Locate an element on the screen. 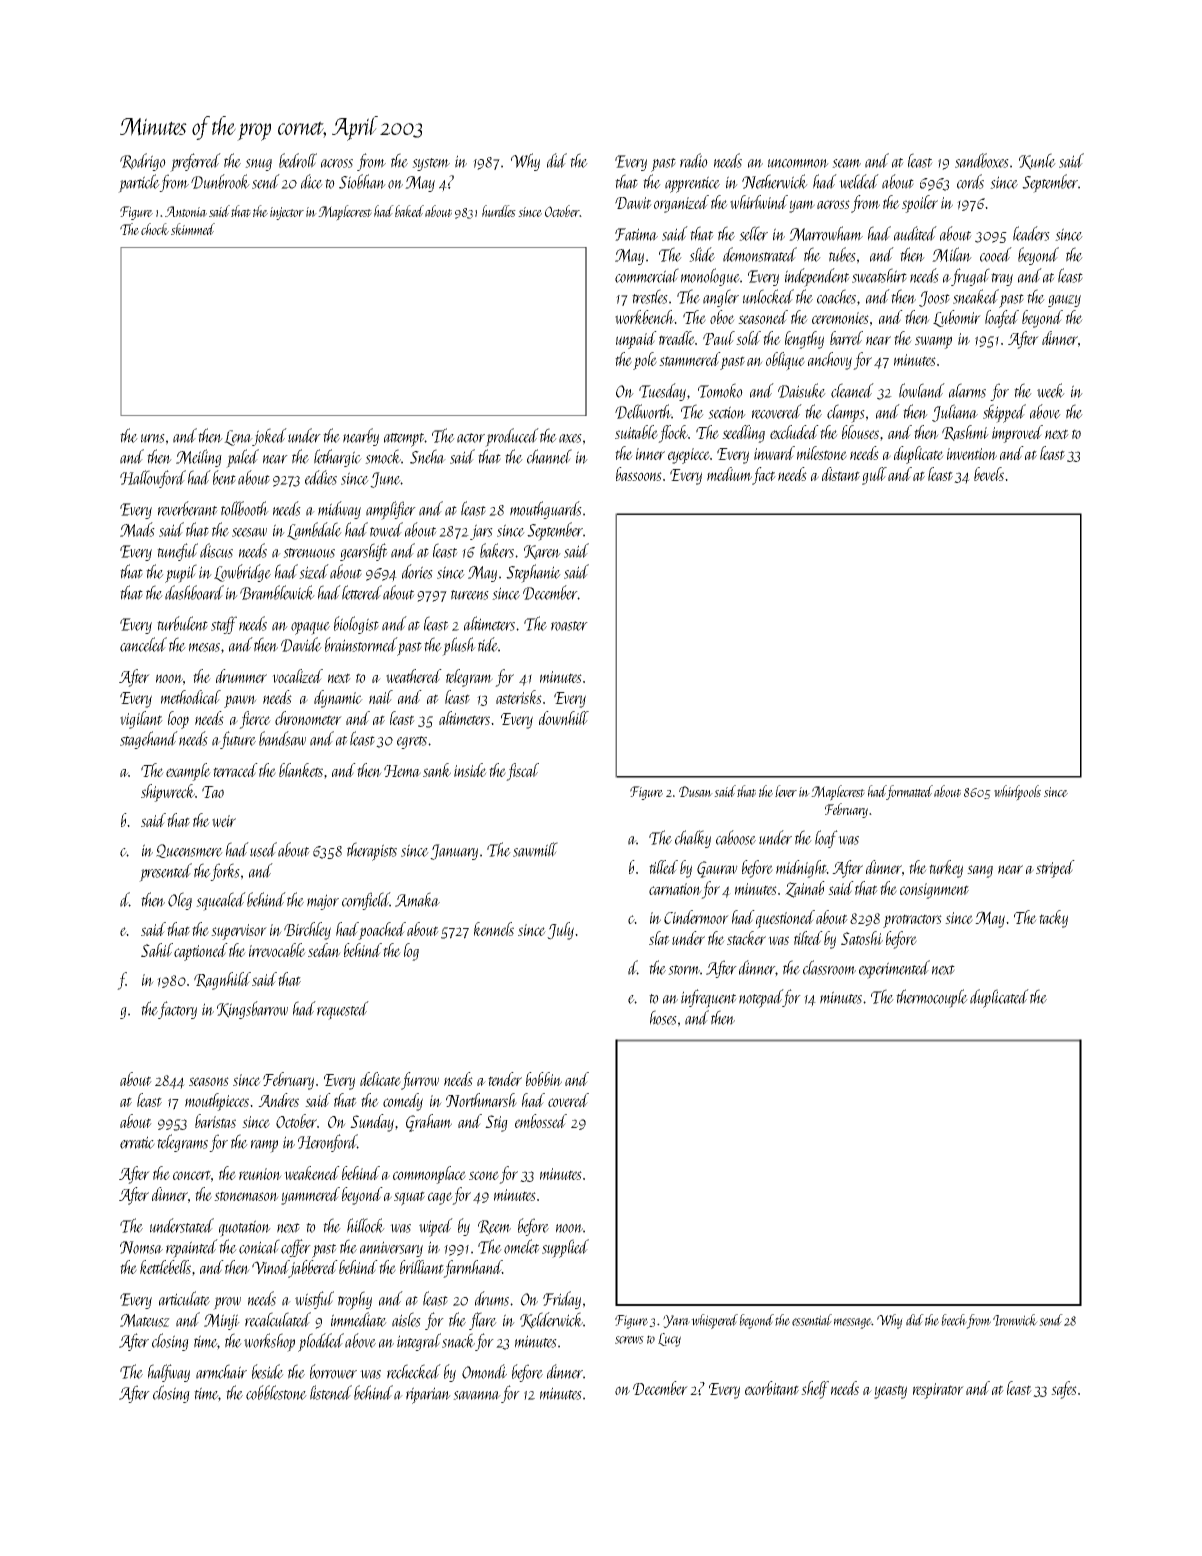  cobblestone is located at coordinates (276, 1392).
